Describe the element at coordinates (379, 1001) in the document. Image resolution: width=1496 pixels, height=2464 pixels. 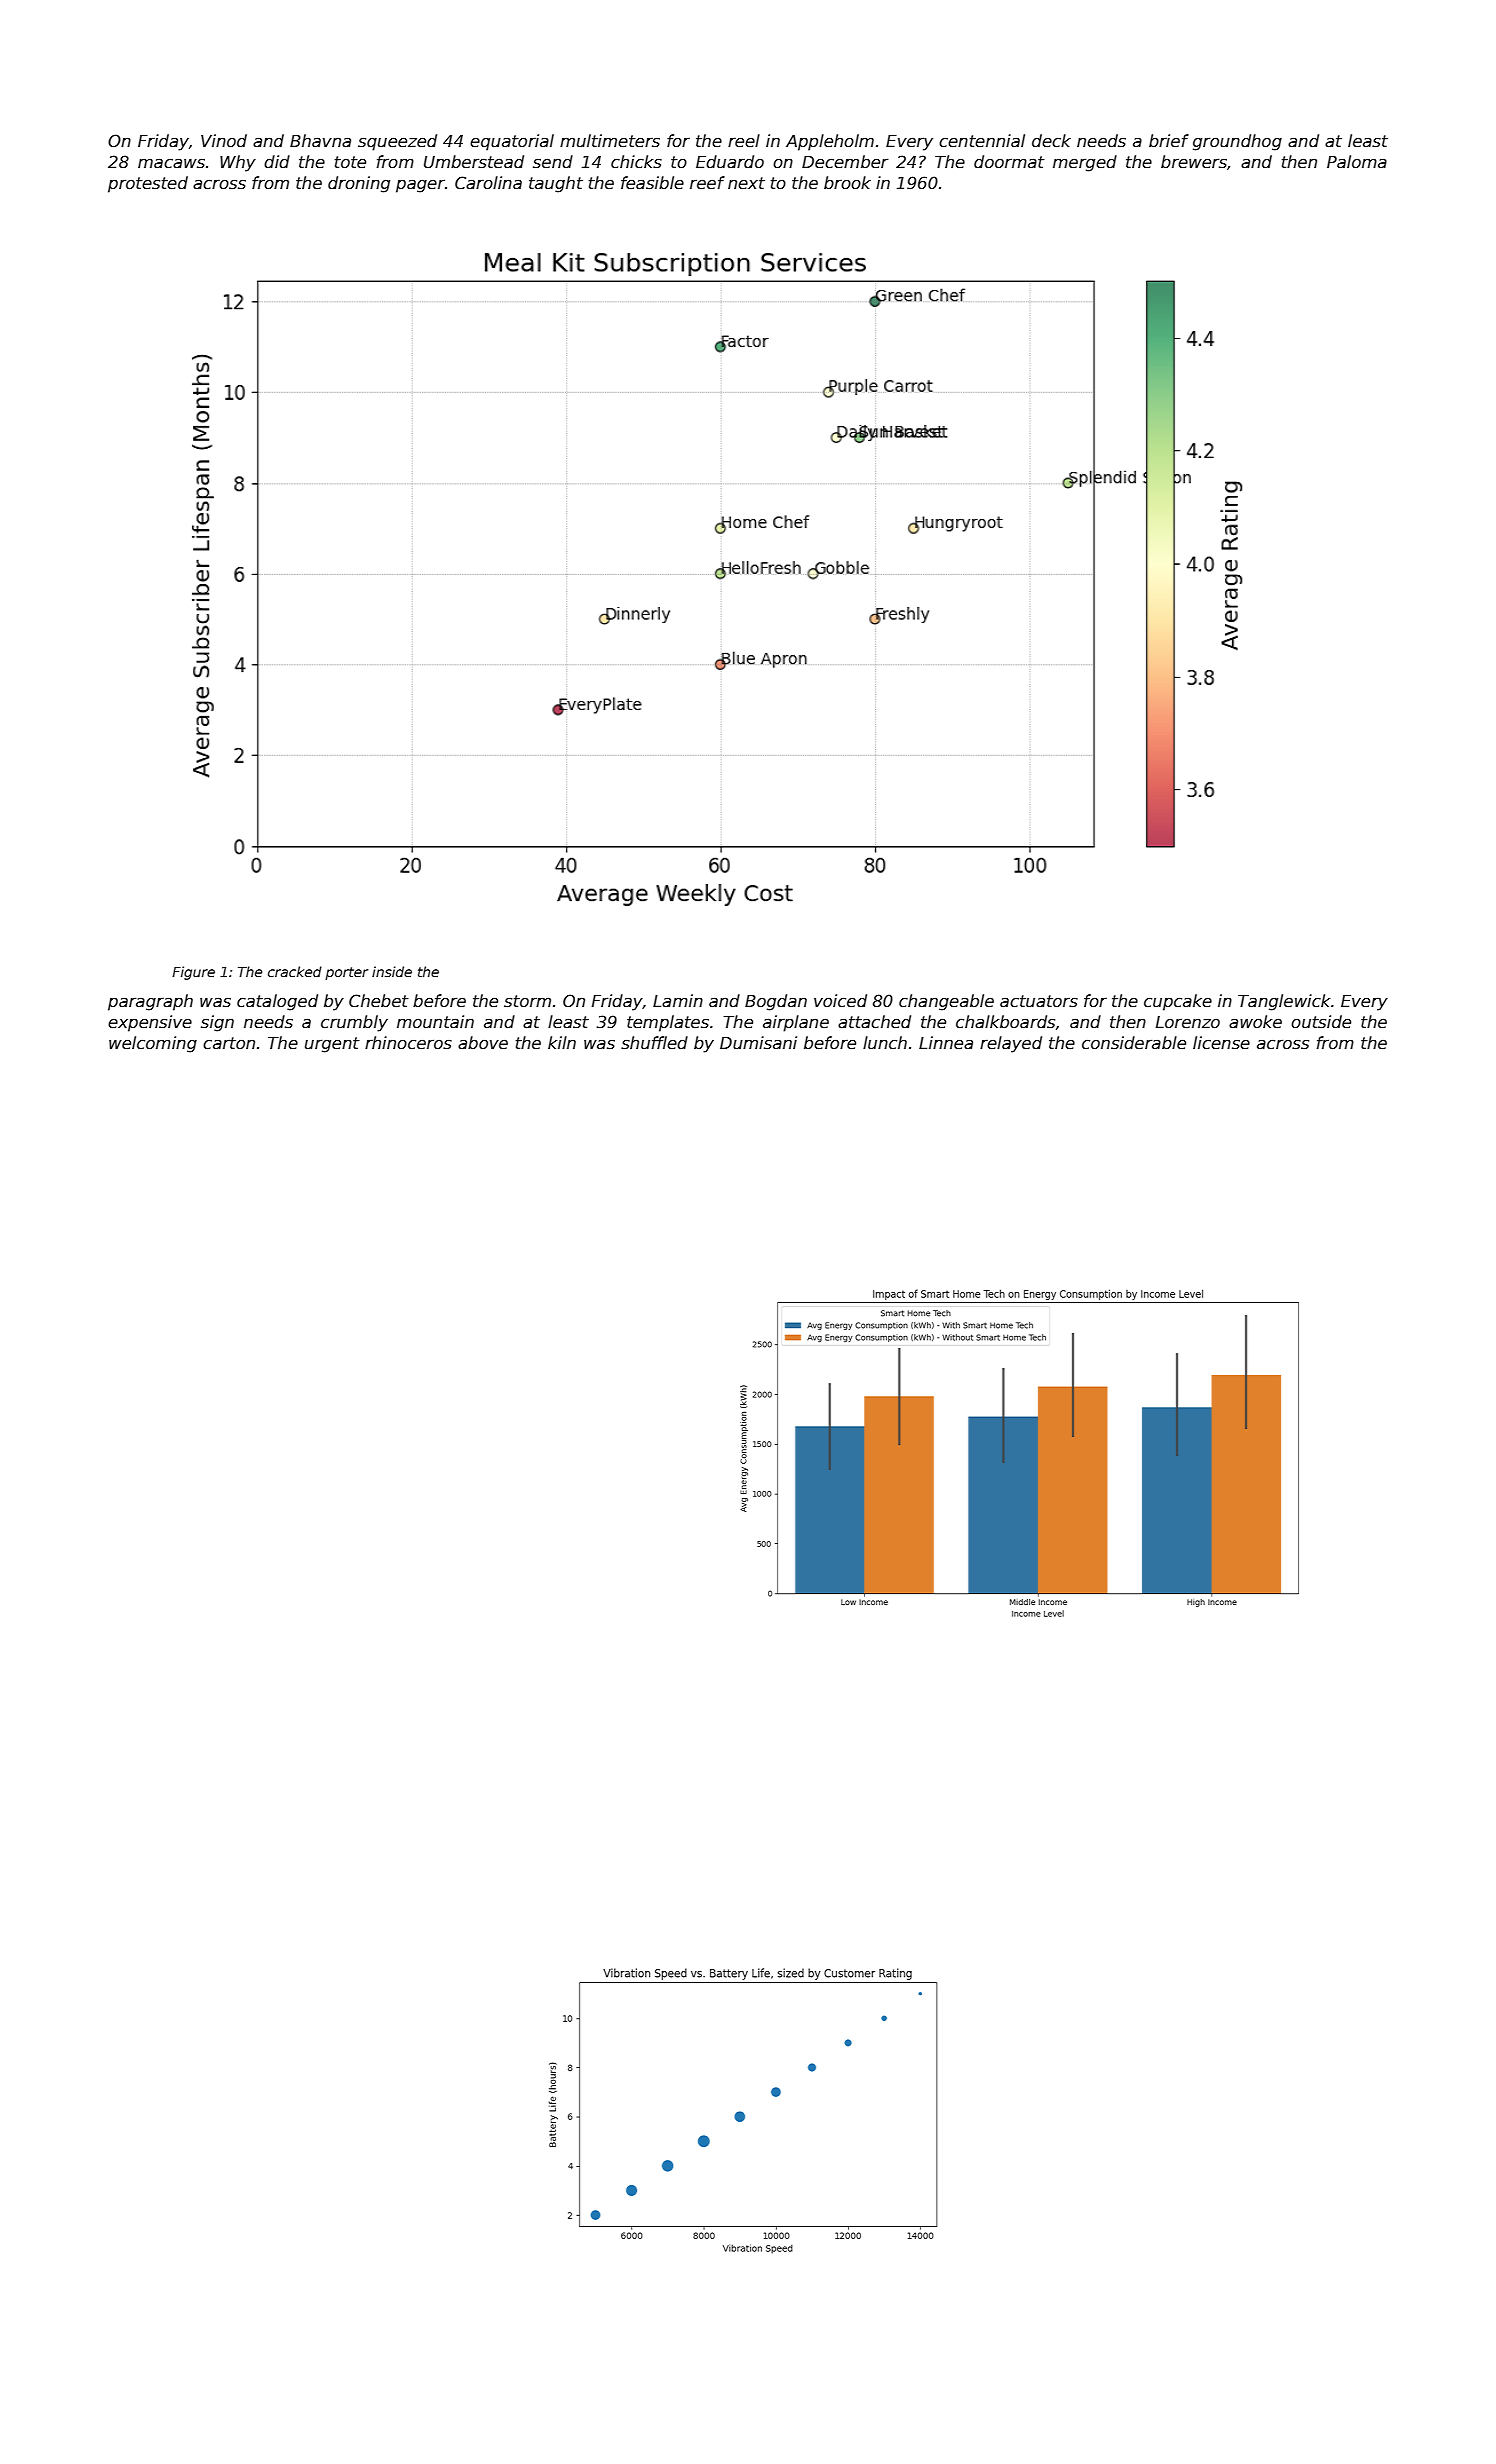
I see `Chebet` at that location.
